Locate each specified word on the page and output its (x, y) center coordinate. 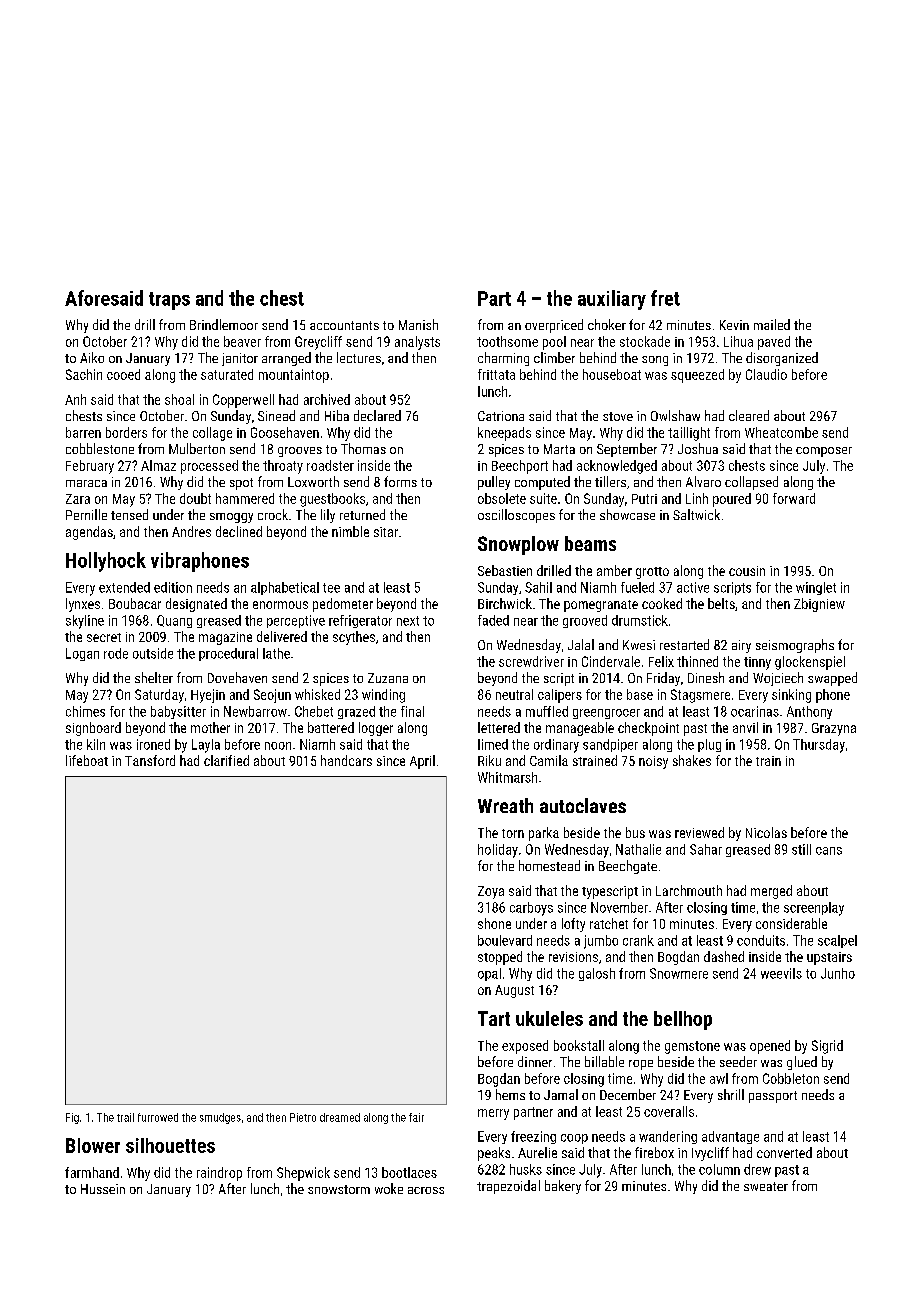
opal (489, 974)
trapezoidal (508, 1187)
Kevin (734, 325)
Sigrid (827, 1047)
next (408, 621)
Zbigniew (819, 605)
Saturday (159, 696)
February (90, 467)
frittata (496, 374)
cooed (123, 374)
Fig (72, 1118)
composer (824, 452)
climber (554, 357)
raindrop (219, 1174)
